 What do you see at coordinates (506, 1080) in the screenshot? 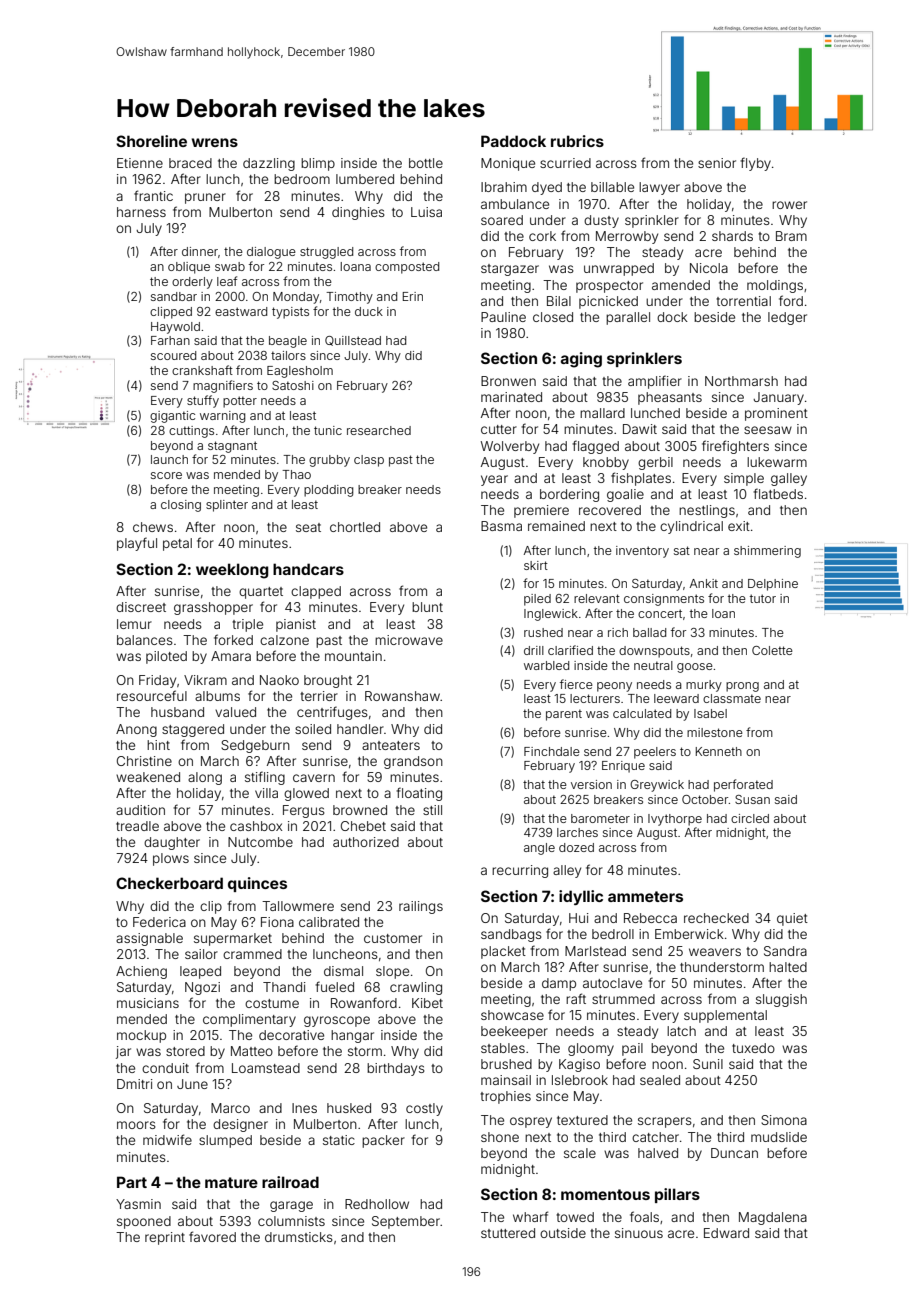
I see `mainsail` at bounding box center [506, 1080].
